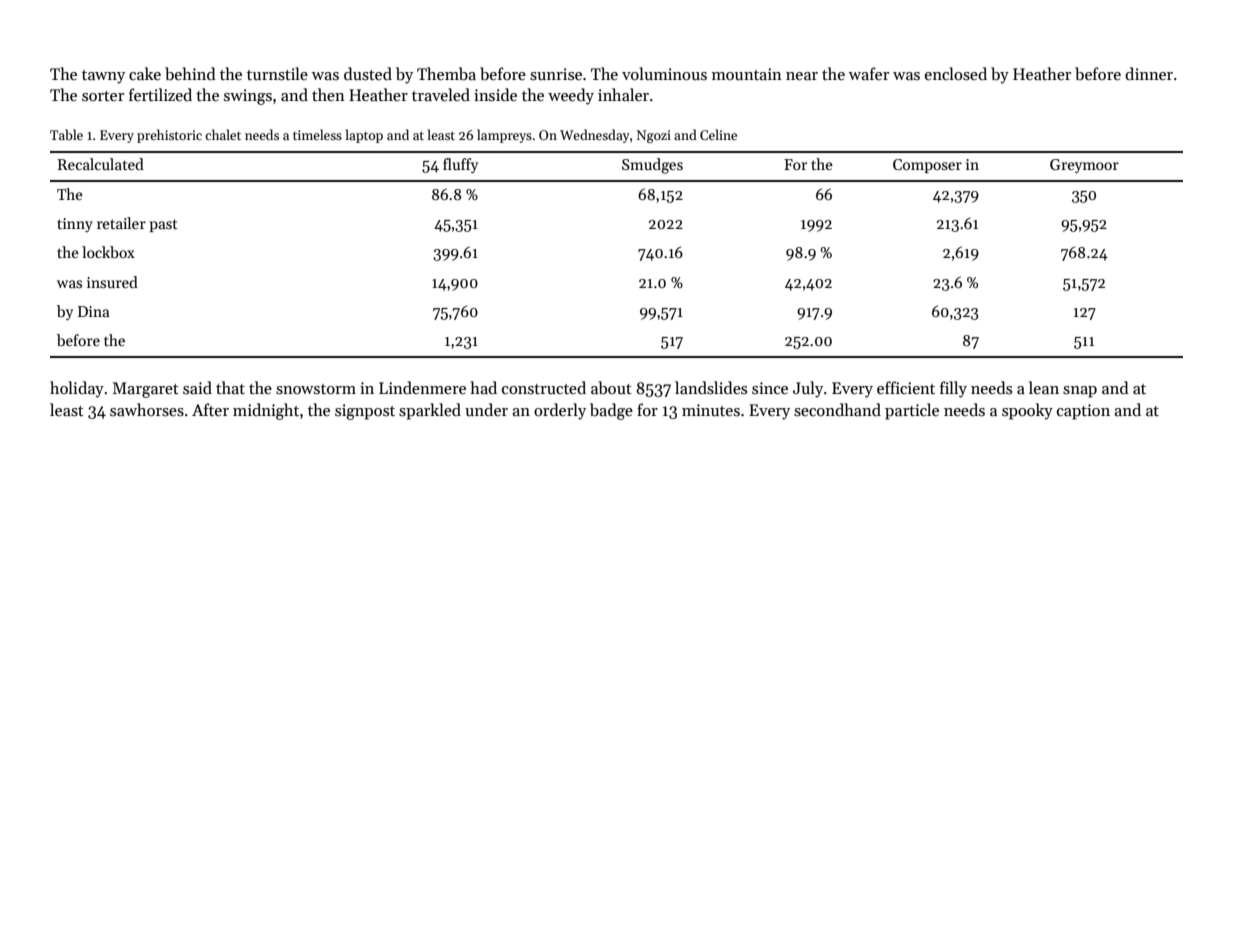  I want to click on minutes, so click(711, 410).
